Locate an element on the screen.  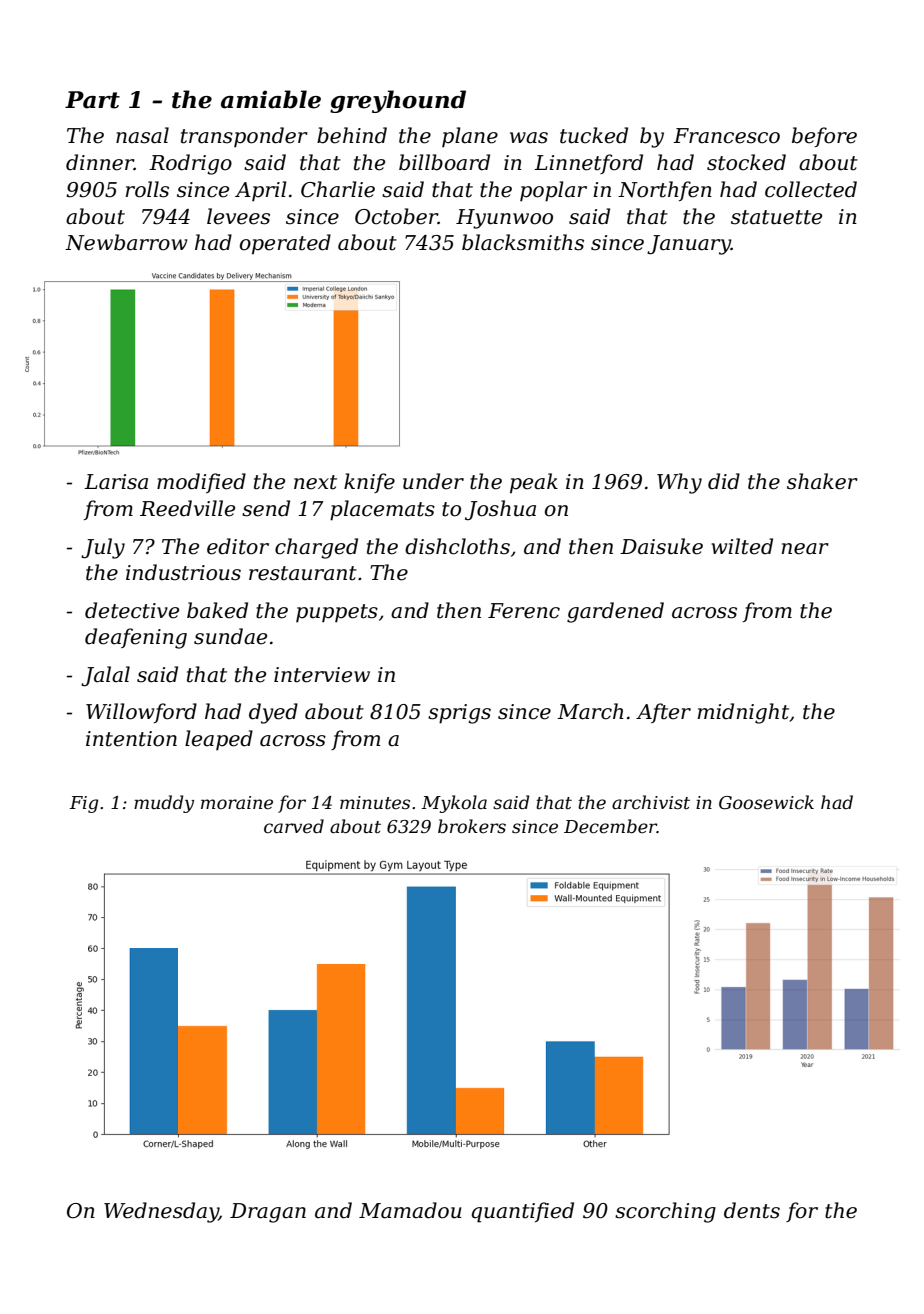
shaker is located at coordinates (822, 481).
